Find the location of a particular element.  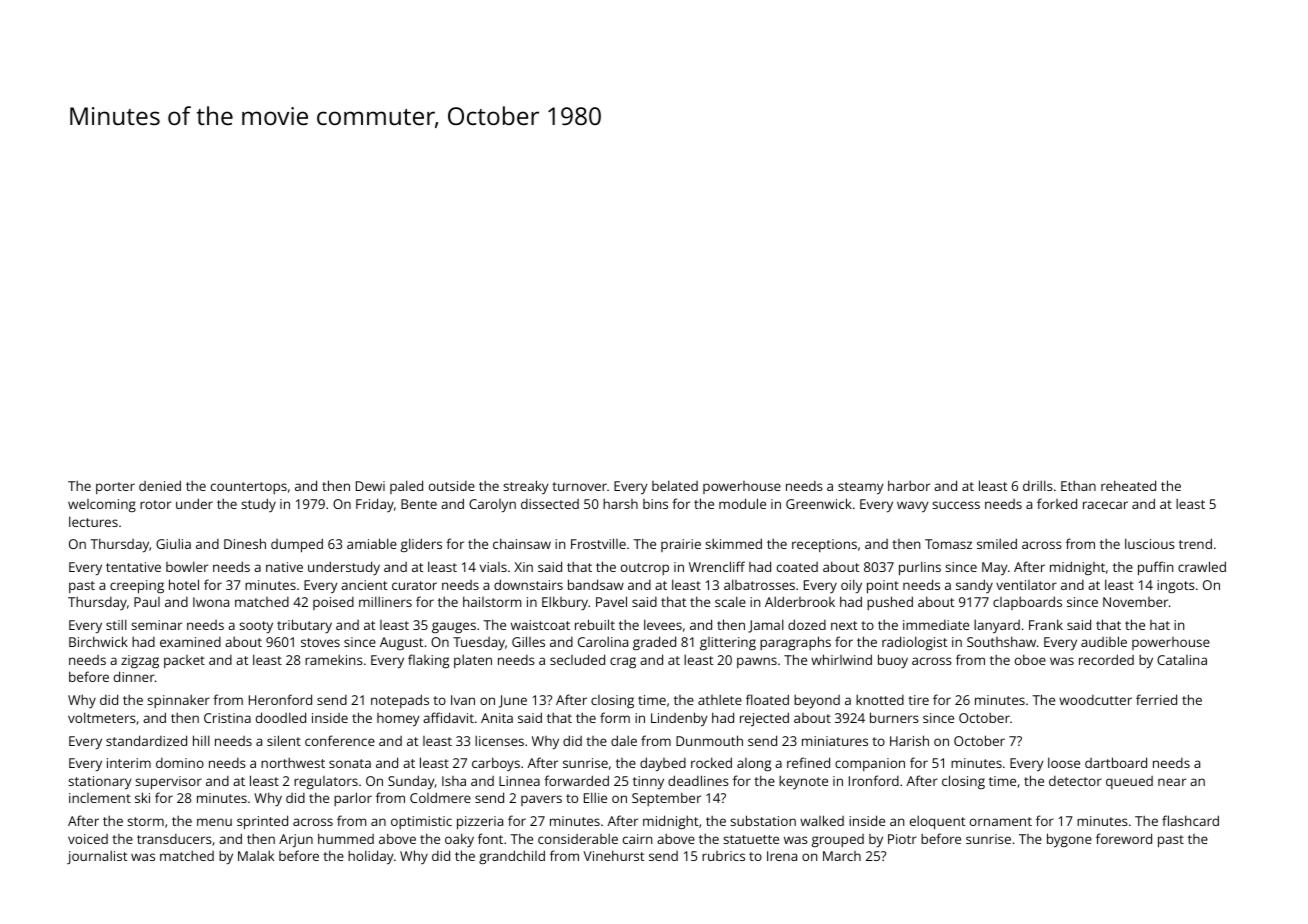

point is located at coordinates (883, 587).
